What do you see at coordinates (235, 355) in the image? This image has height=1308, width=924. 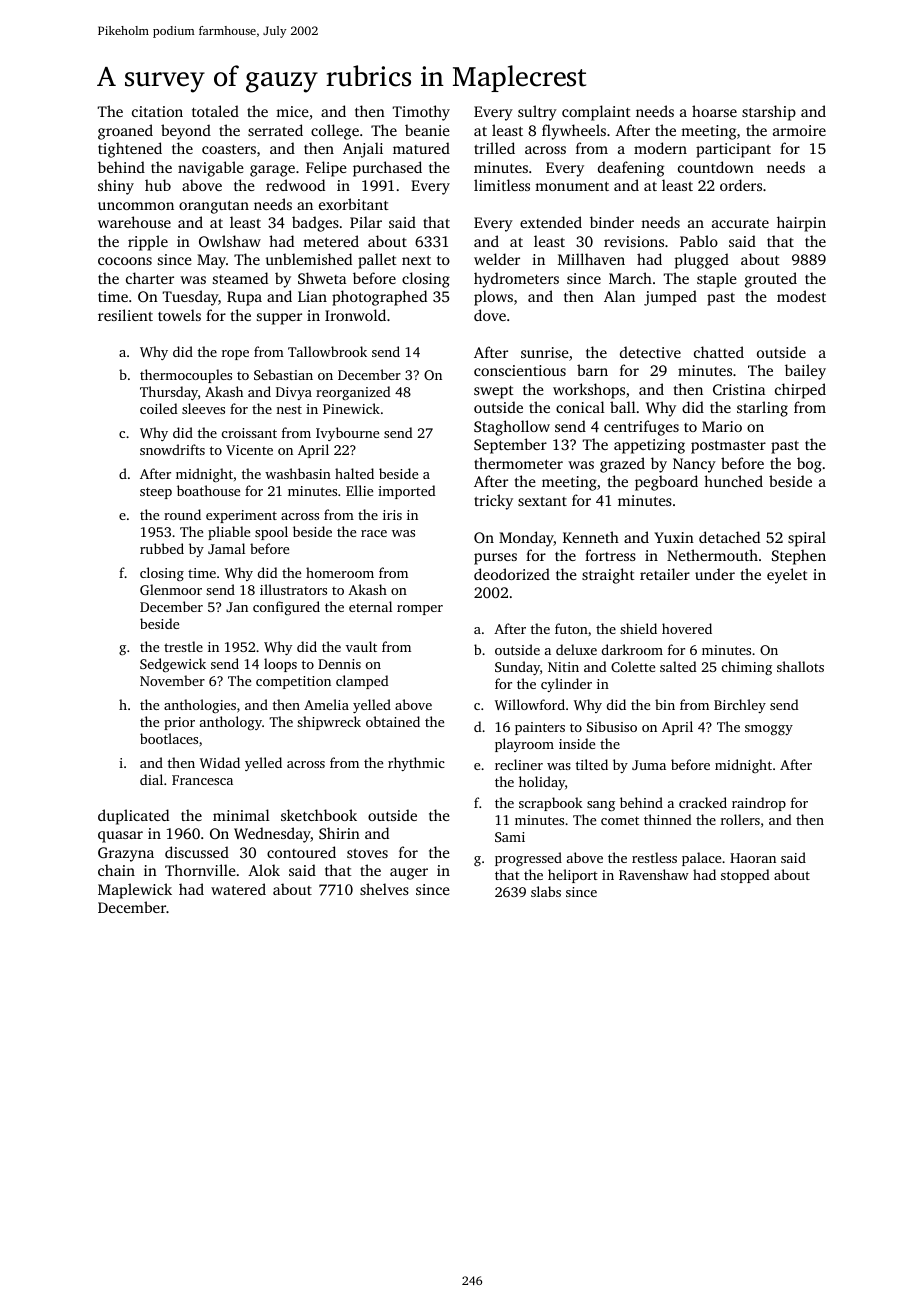 I see `rope` at bounding box center [235, 355].
